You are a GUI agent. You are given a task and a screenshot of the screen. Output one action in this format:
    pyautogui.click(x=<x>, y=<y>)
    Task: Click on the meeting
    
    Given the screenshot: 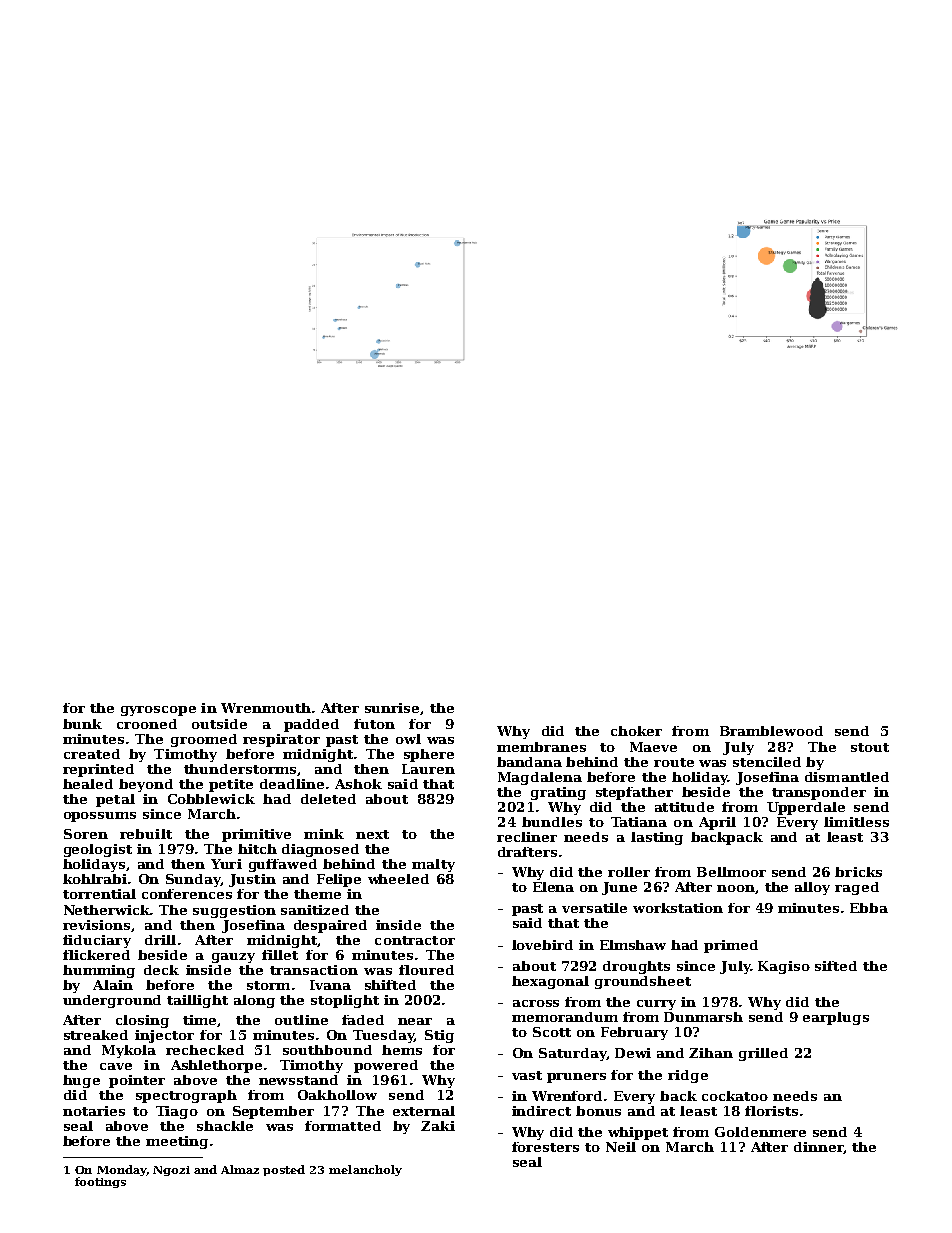 What is the action you would take?
    pyautogui.click(x=177, y=1142)
